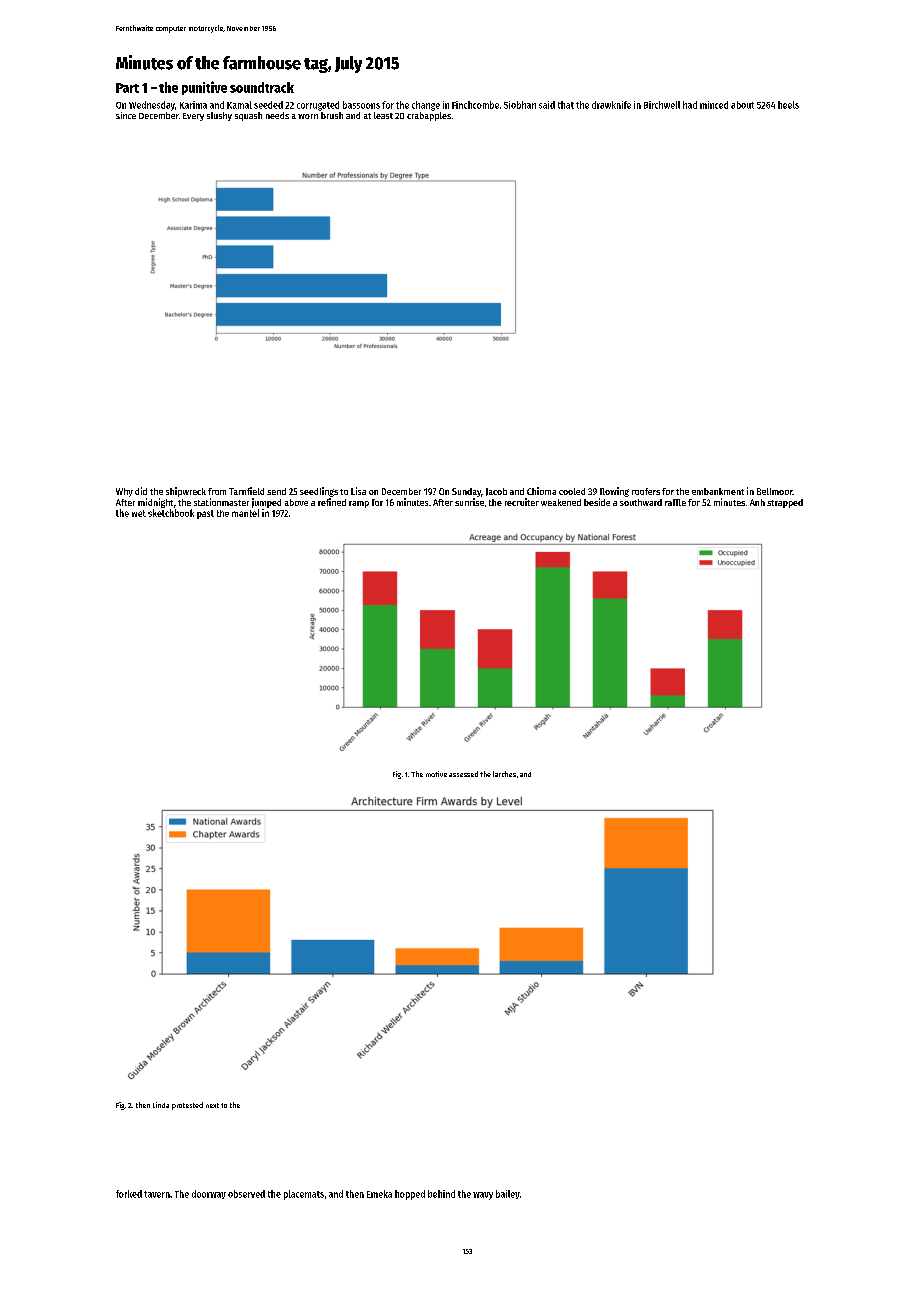  What do you see at coordinates (463, 774) in the document?
I see `assessed` at bounding box center [463, 774].
